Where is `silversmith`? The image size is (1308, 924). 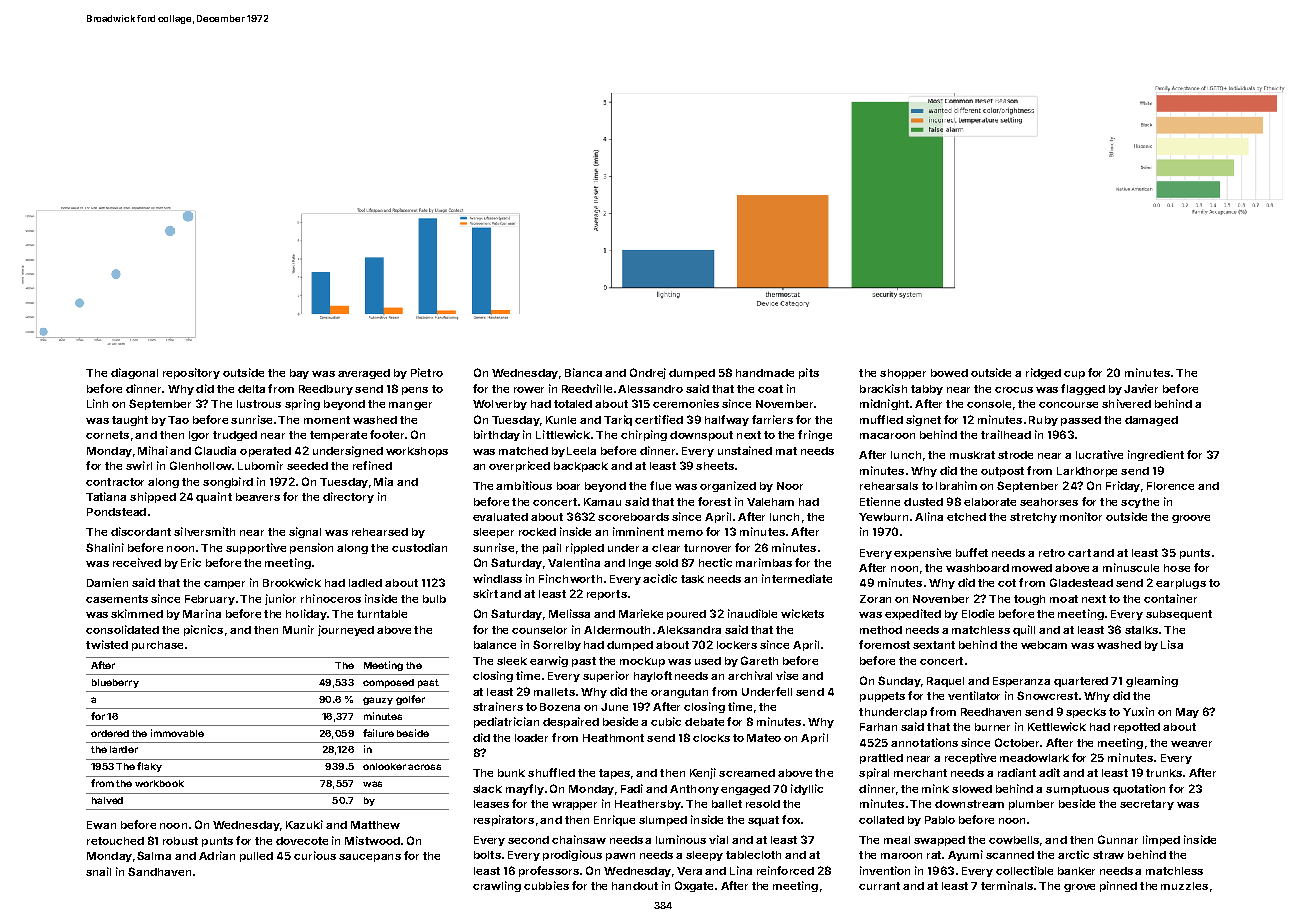
silversmith is located at coordinates (204, 531).
